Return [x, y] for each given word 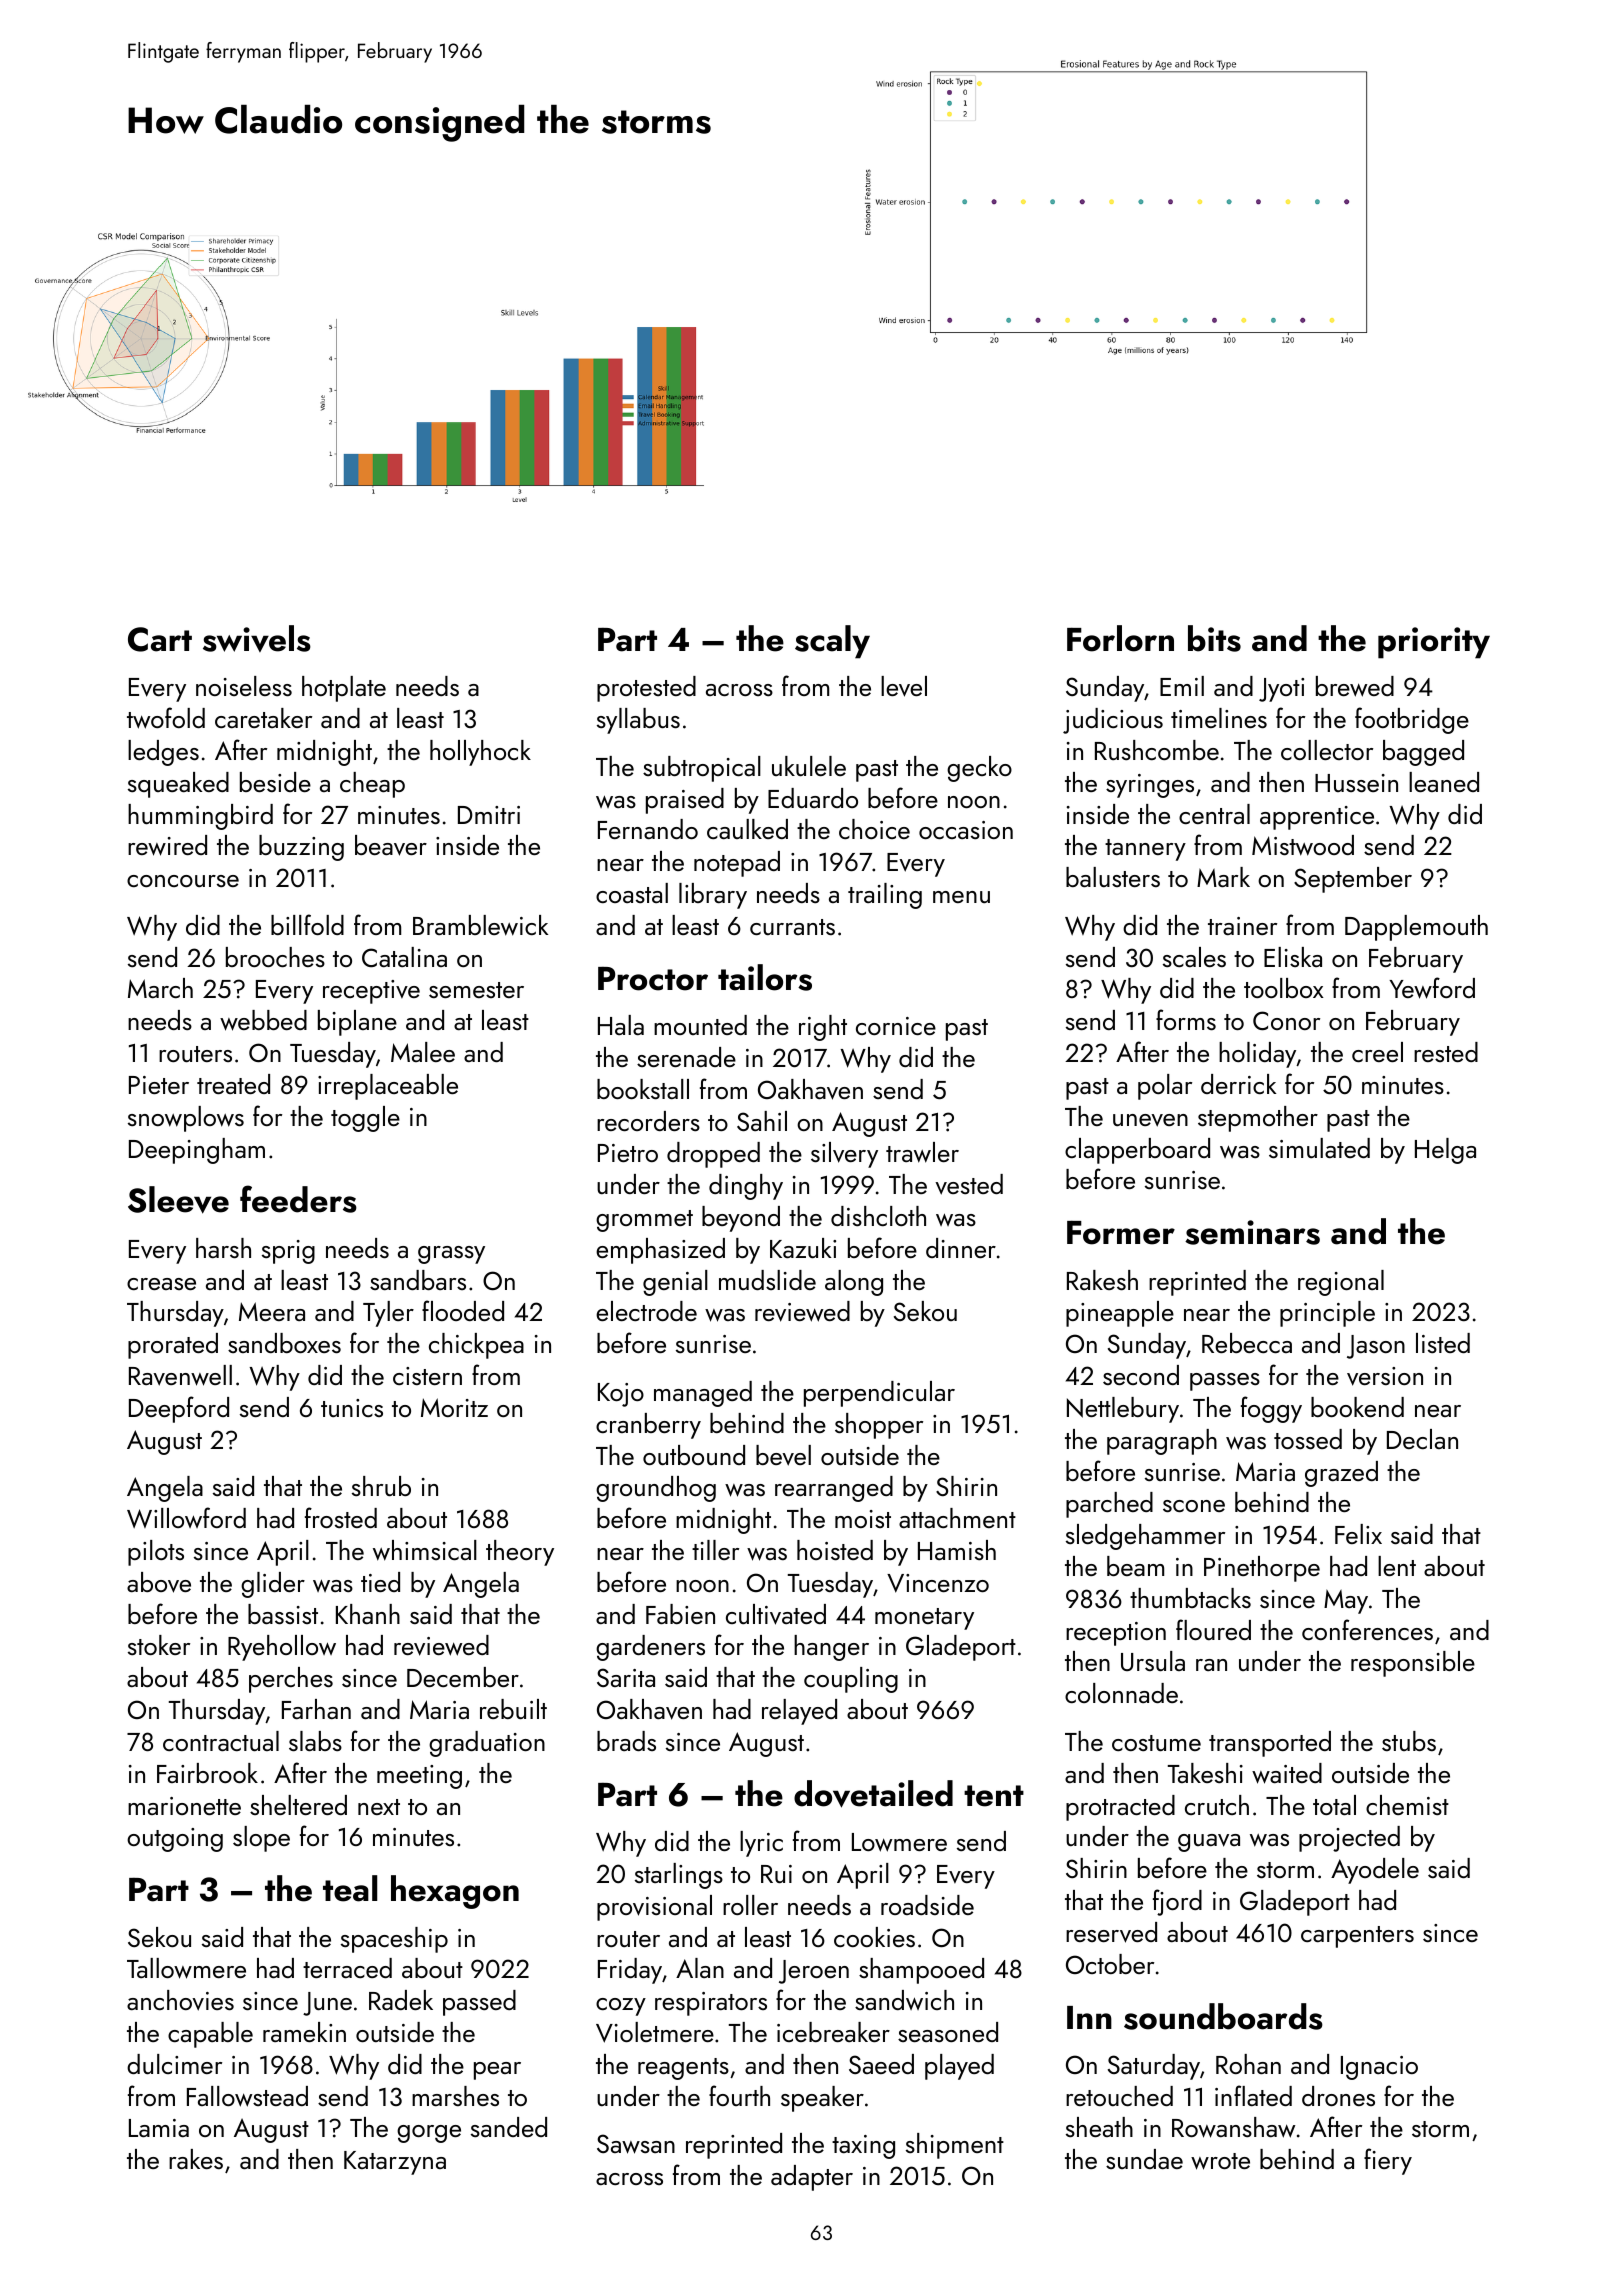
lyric [761, 1844]
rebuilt [513, 1709]
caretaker [263, 718]
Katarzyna [395, 2163]
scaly [832, 642]
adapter [812, 2178]
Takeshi [1205, 1773]
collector [1327, 750]
